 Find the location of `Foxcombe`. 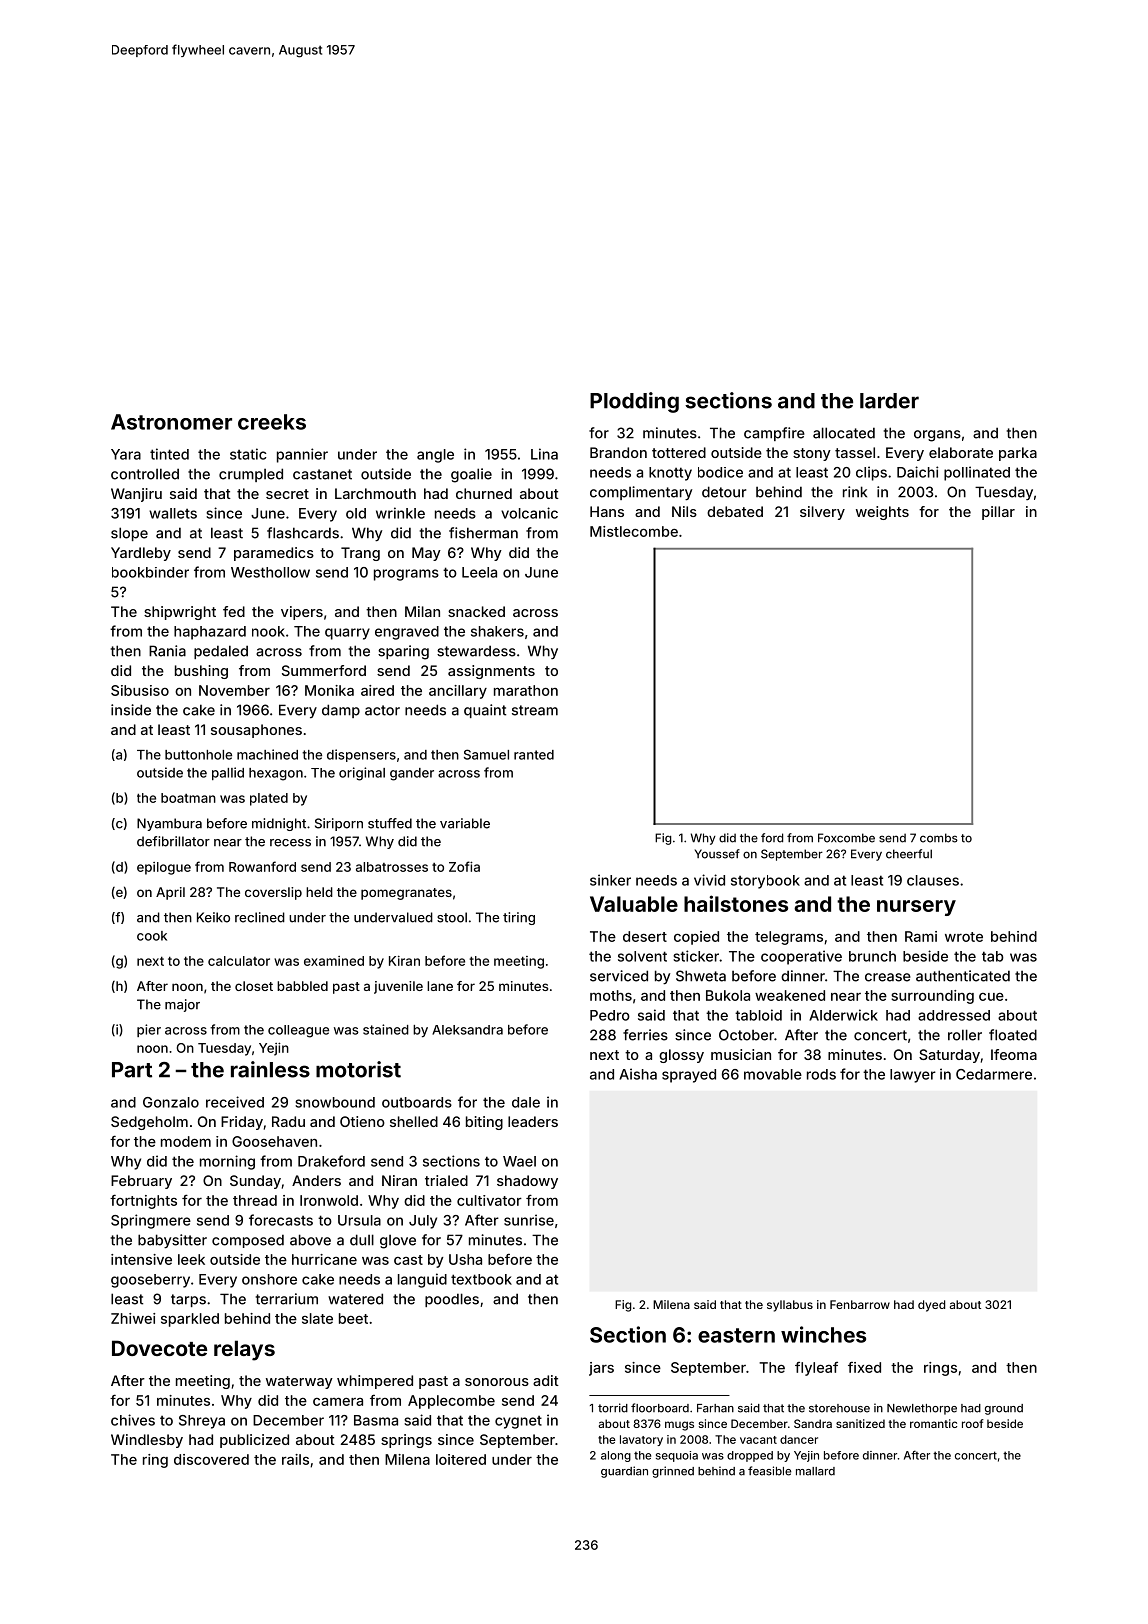

Foxcombe is located at coordinates (846, 838).
